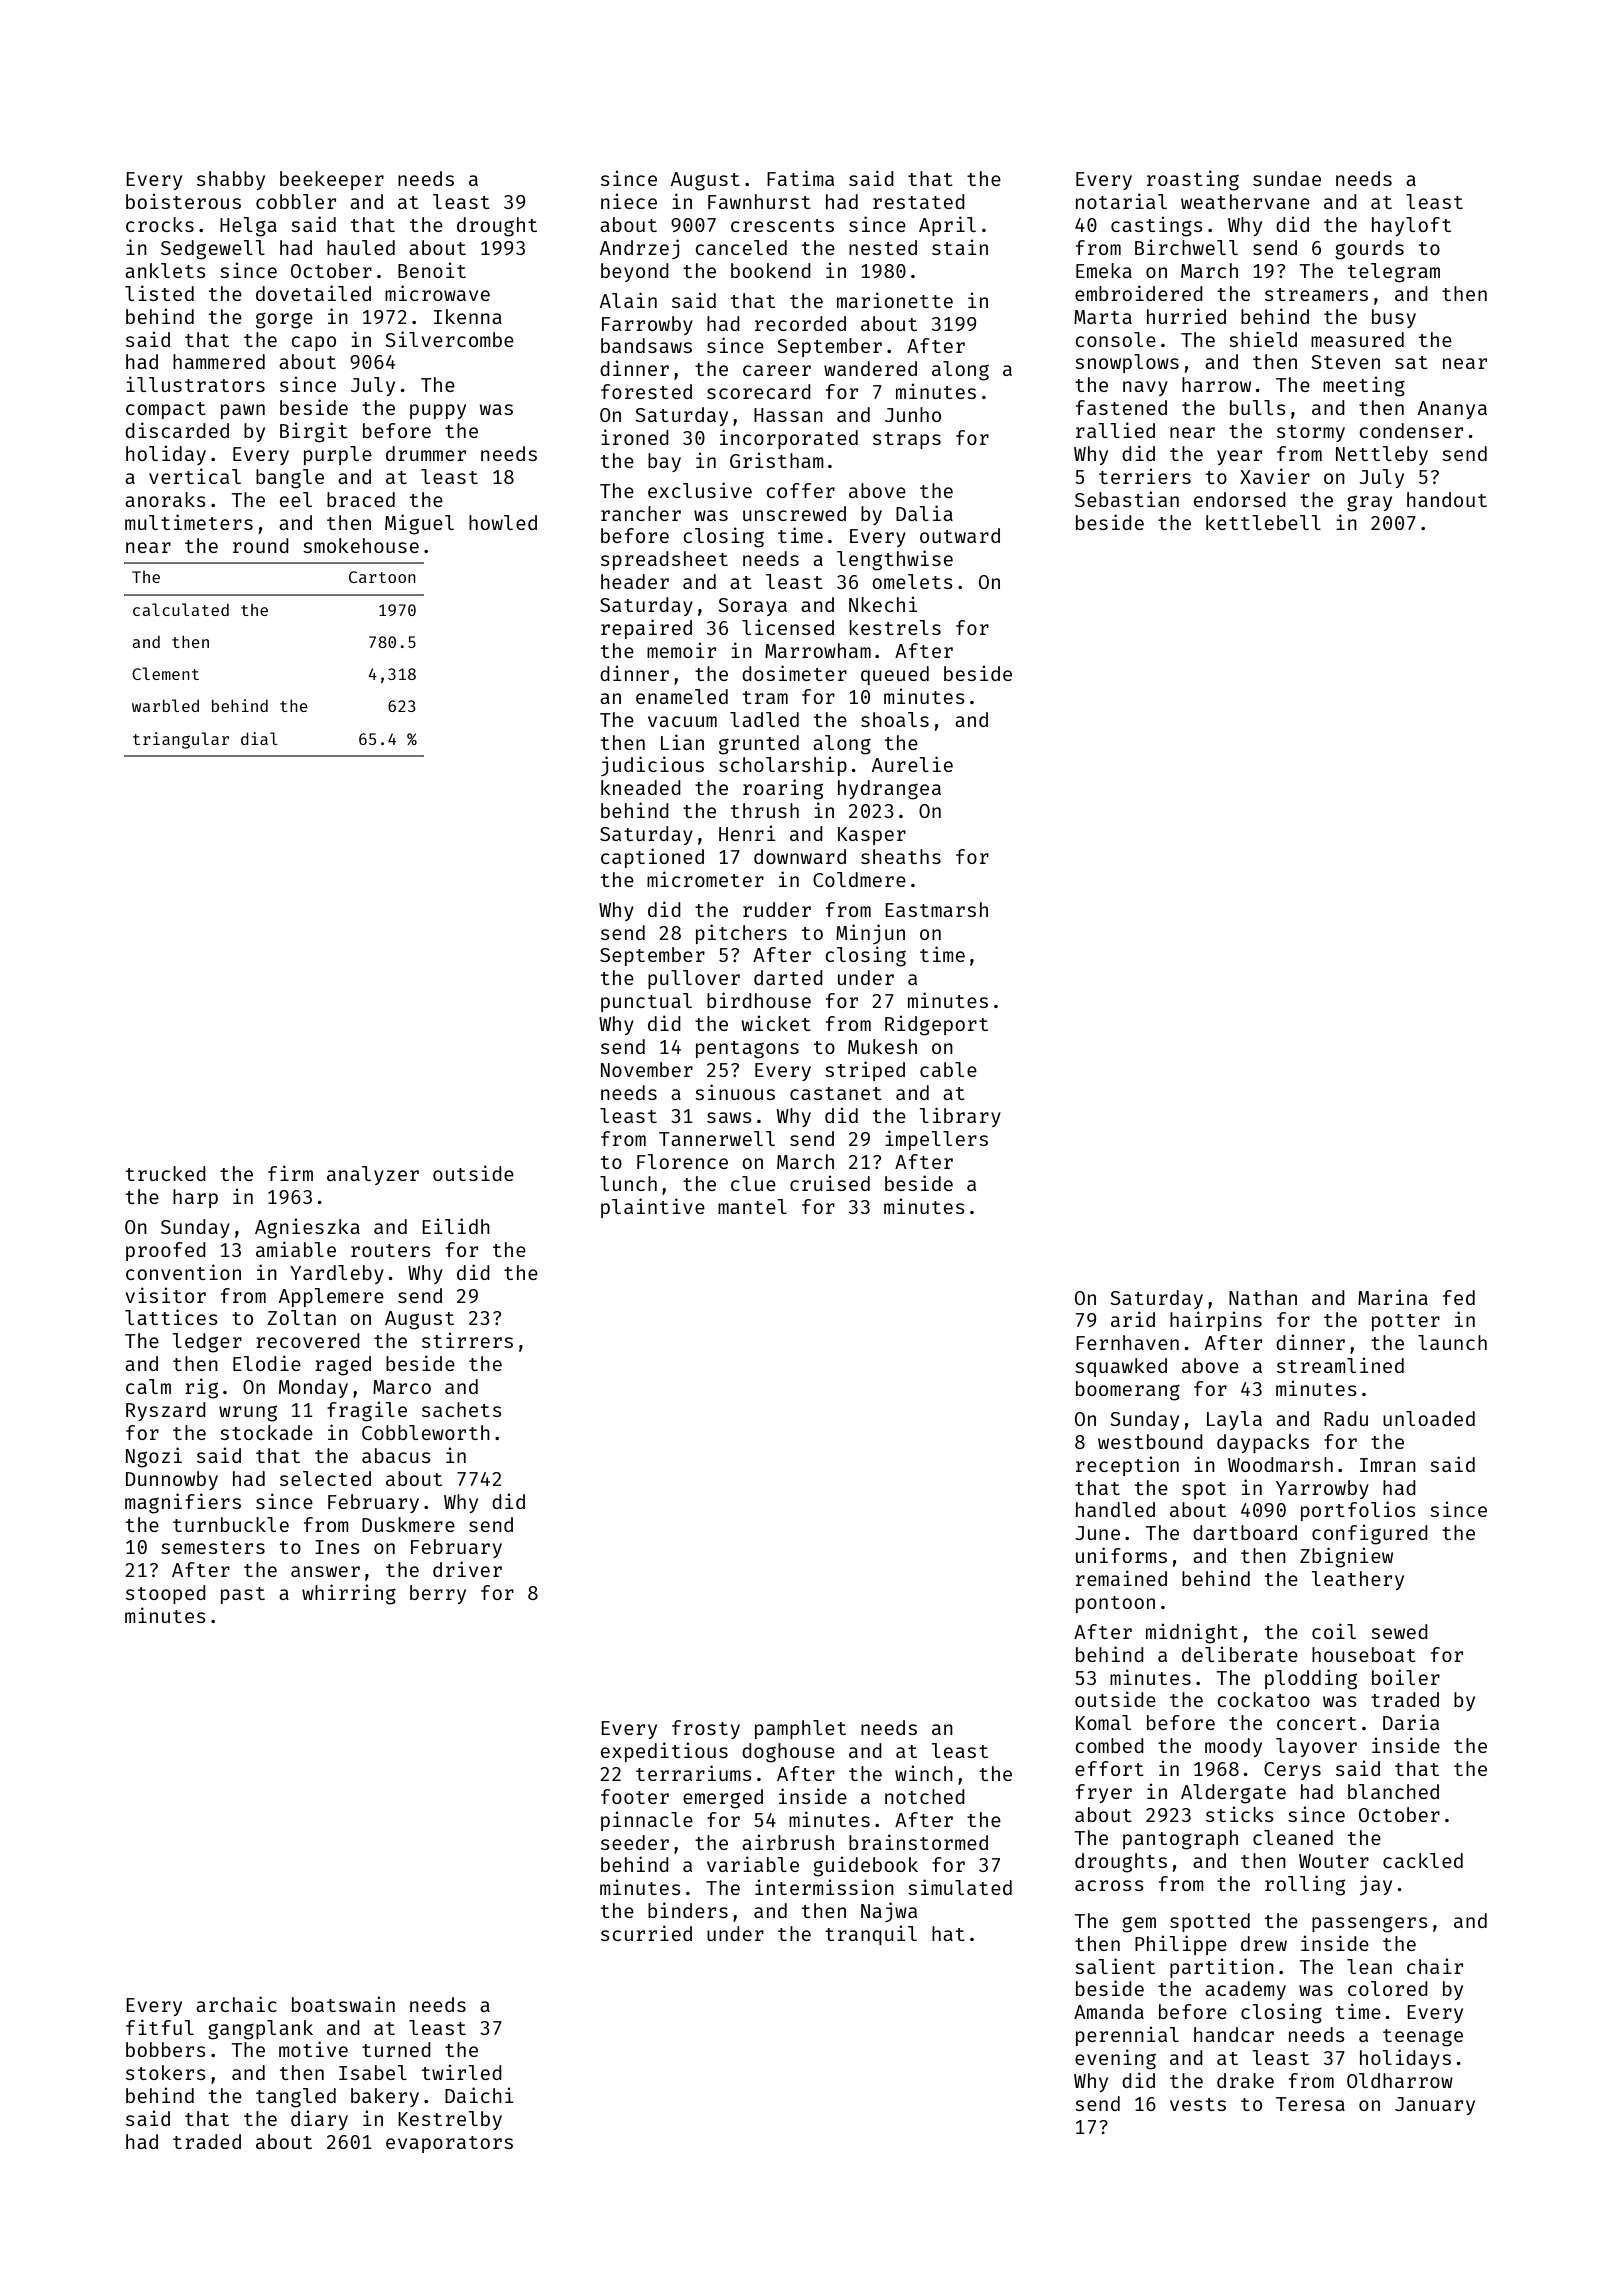 This screenshot has height=2292, width=1620. Describe the element at coordinates (830, 1183) in the screenshot. I see `cruised` at that location.
